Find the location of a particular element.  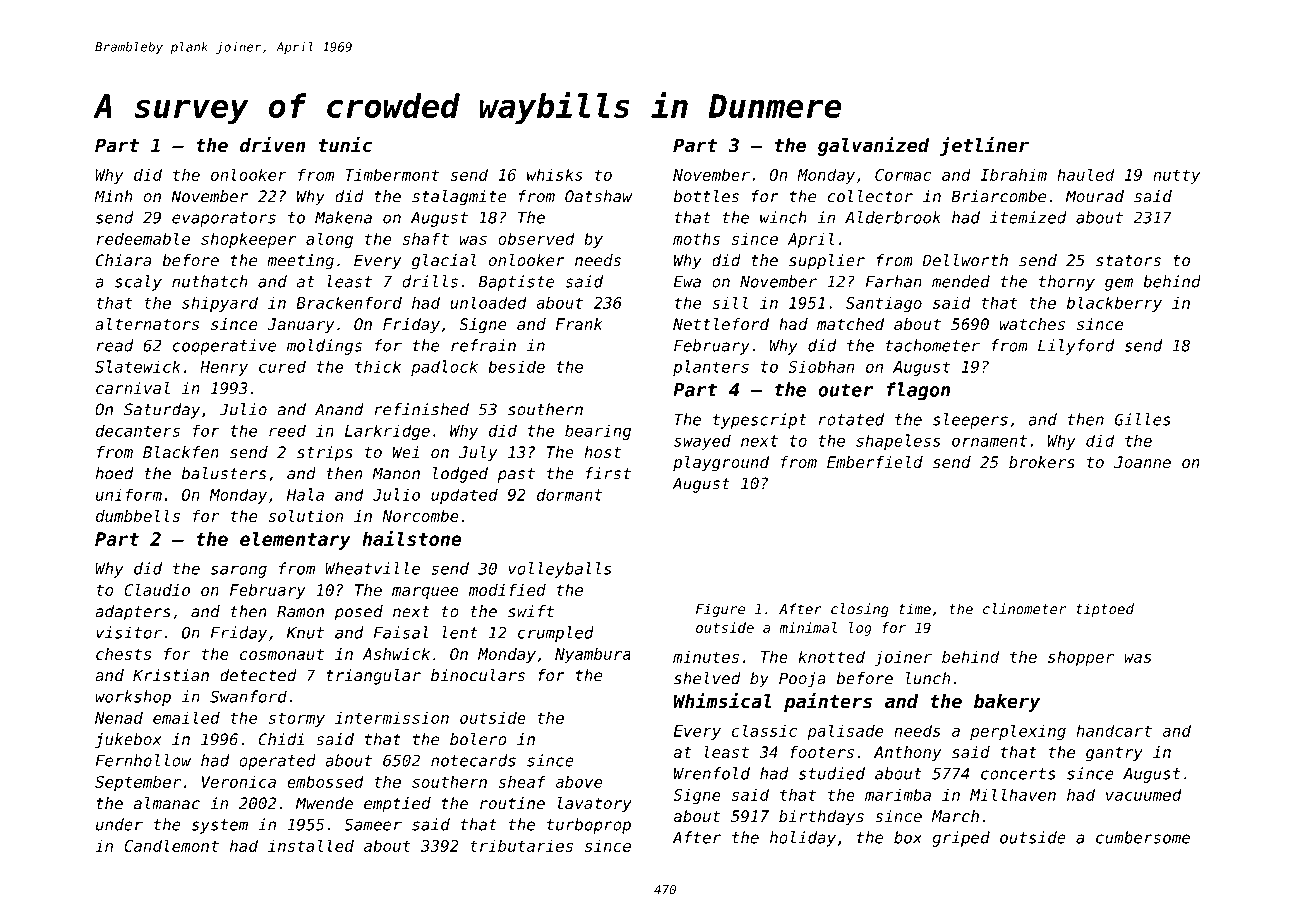

driven is located at coordinates (272, 144).
